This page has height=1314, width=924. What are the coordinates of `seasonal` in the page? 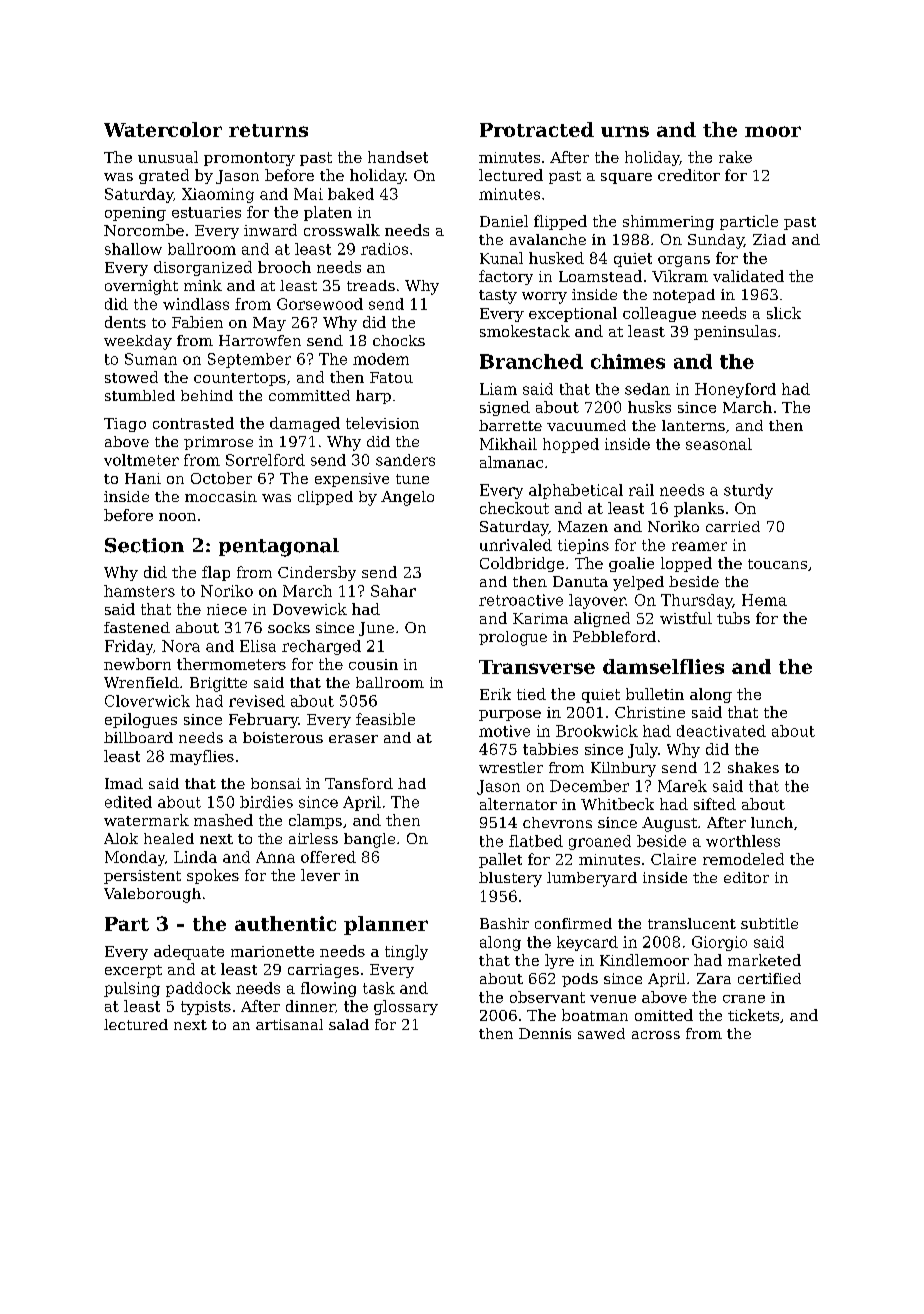 It's located at (719, 444).
